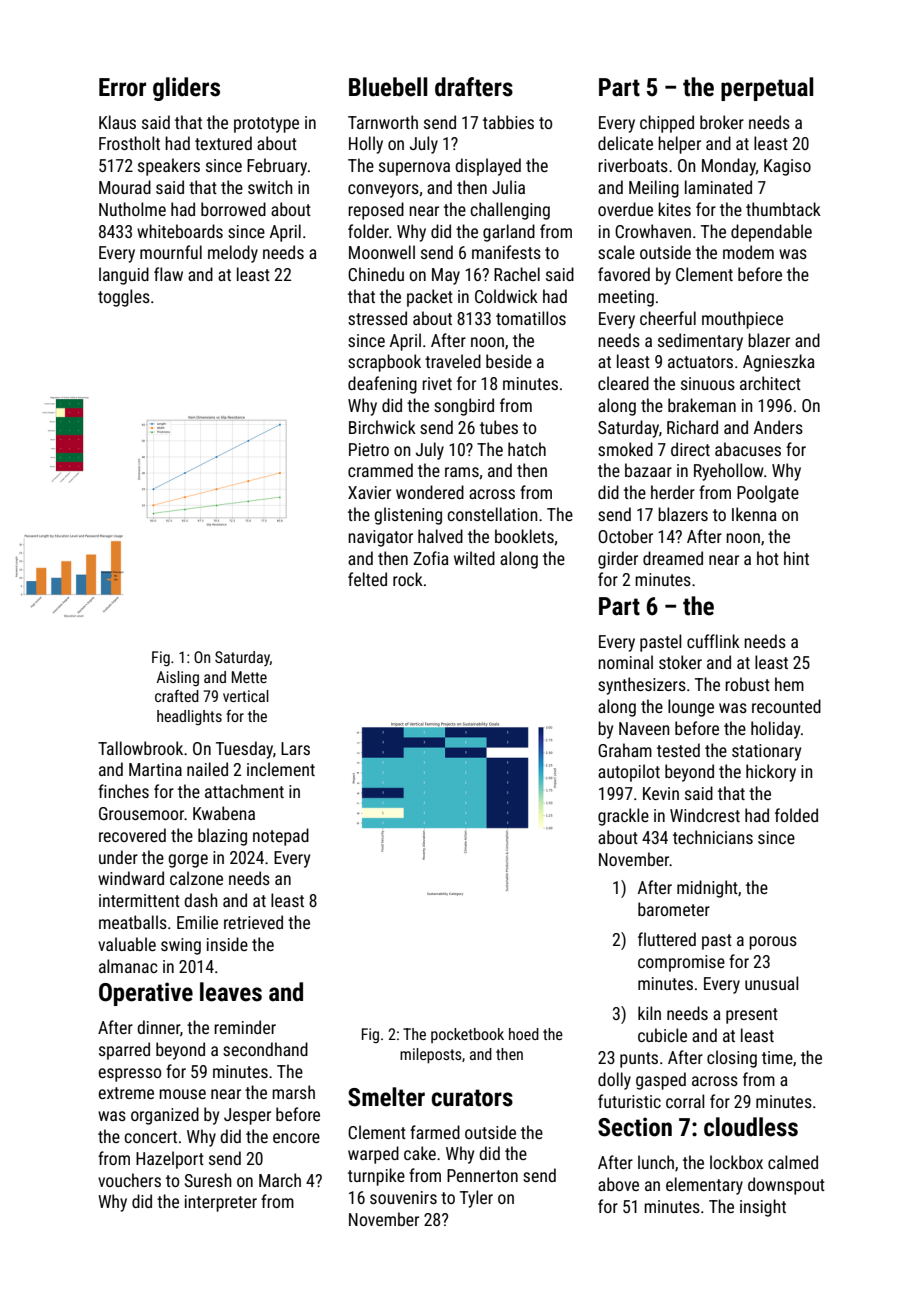 Image resolution: width=924 pixels, height=1308 pixels. Describe the element at coordinates (492, 514) in the page. I see `constellation` at that location.
